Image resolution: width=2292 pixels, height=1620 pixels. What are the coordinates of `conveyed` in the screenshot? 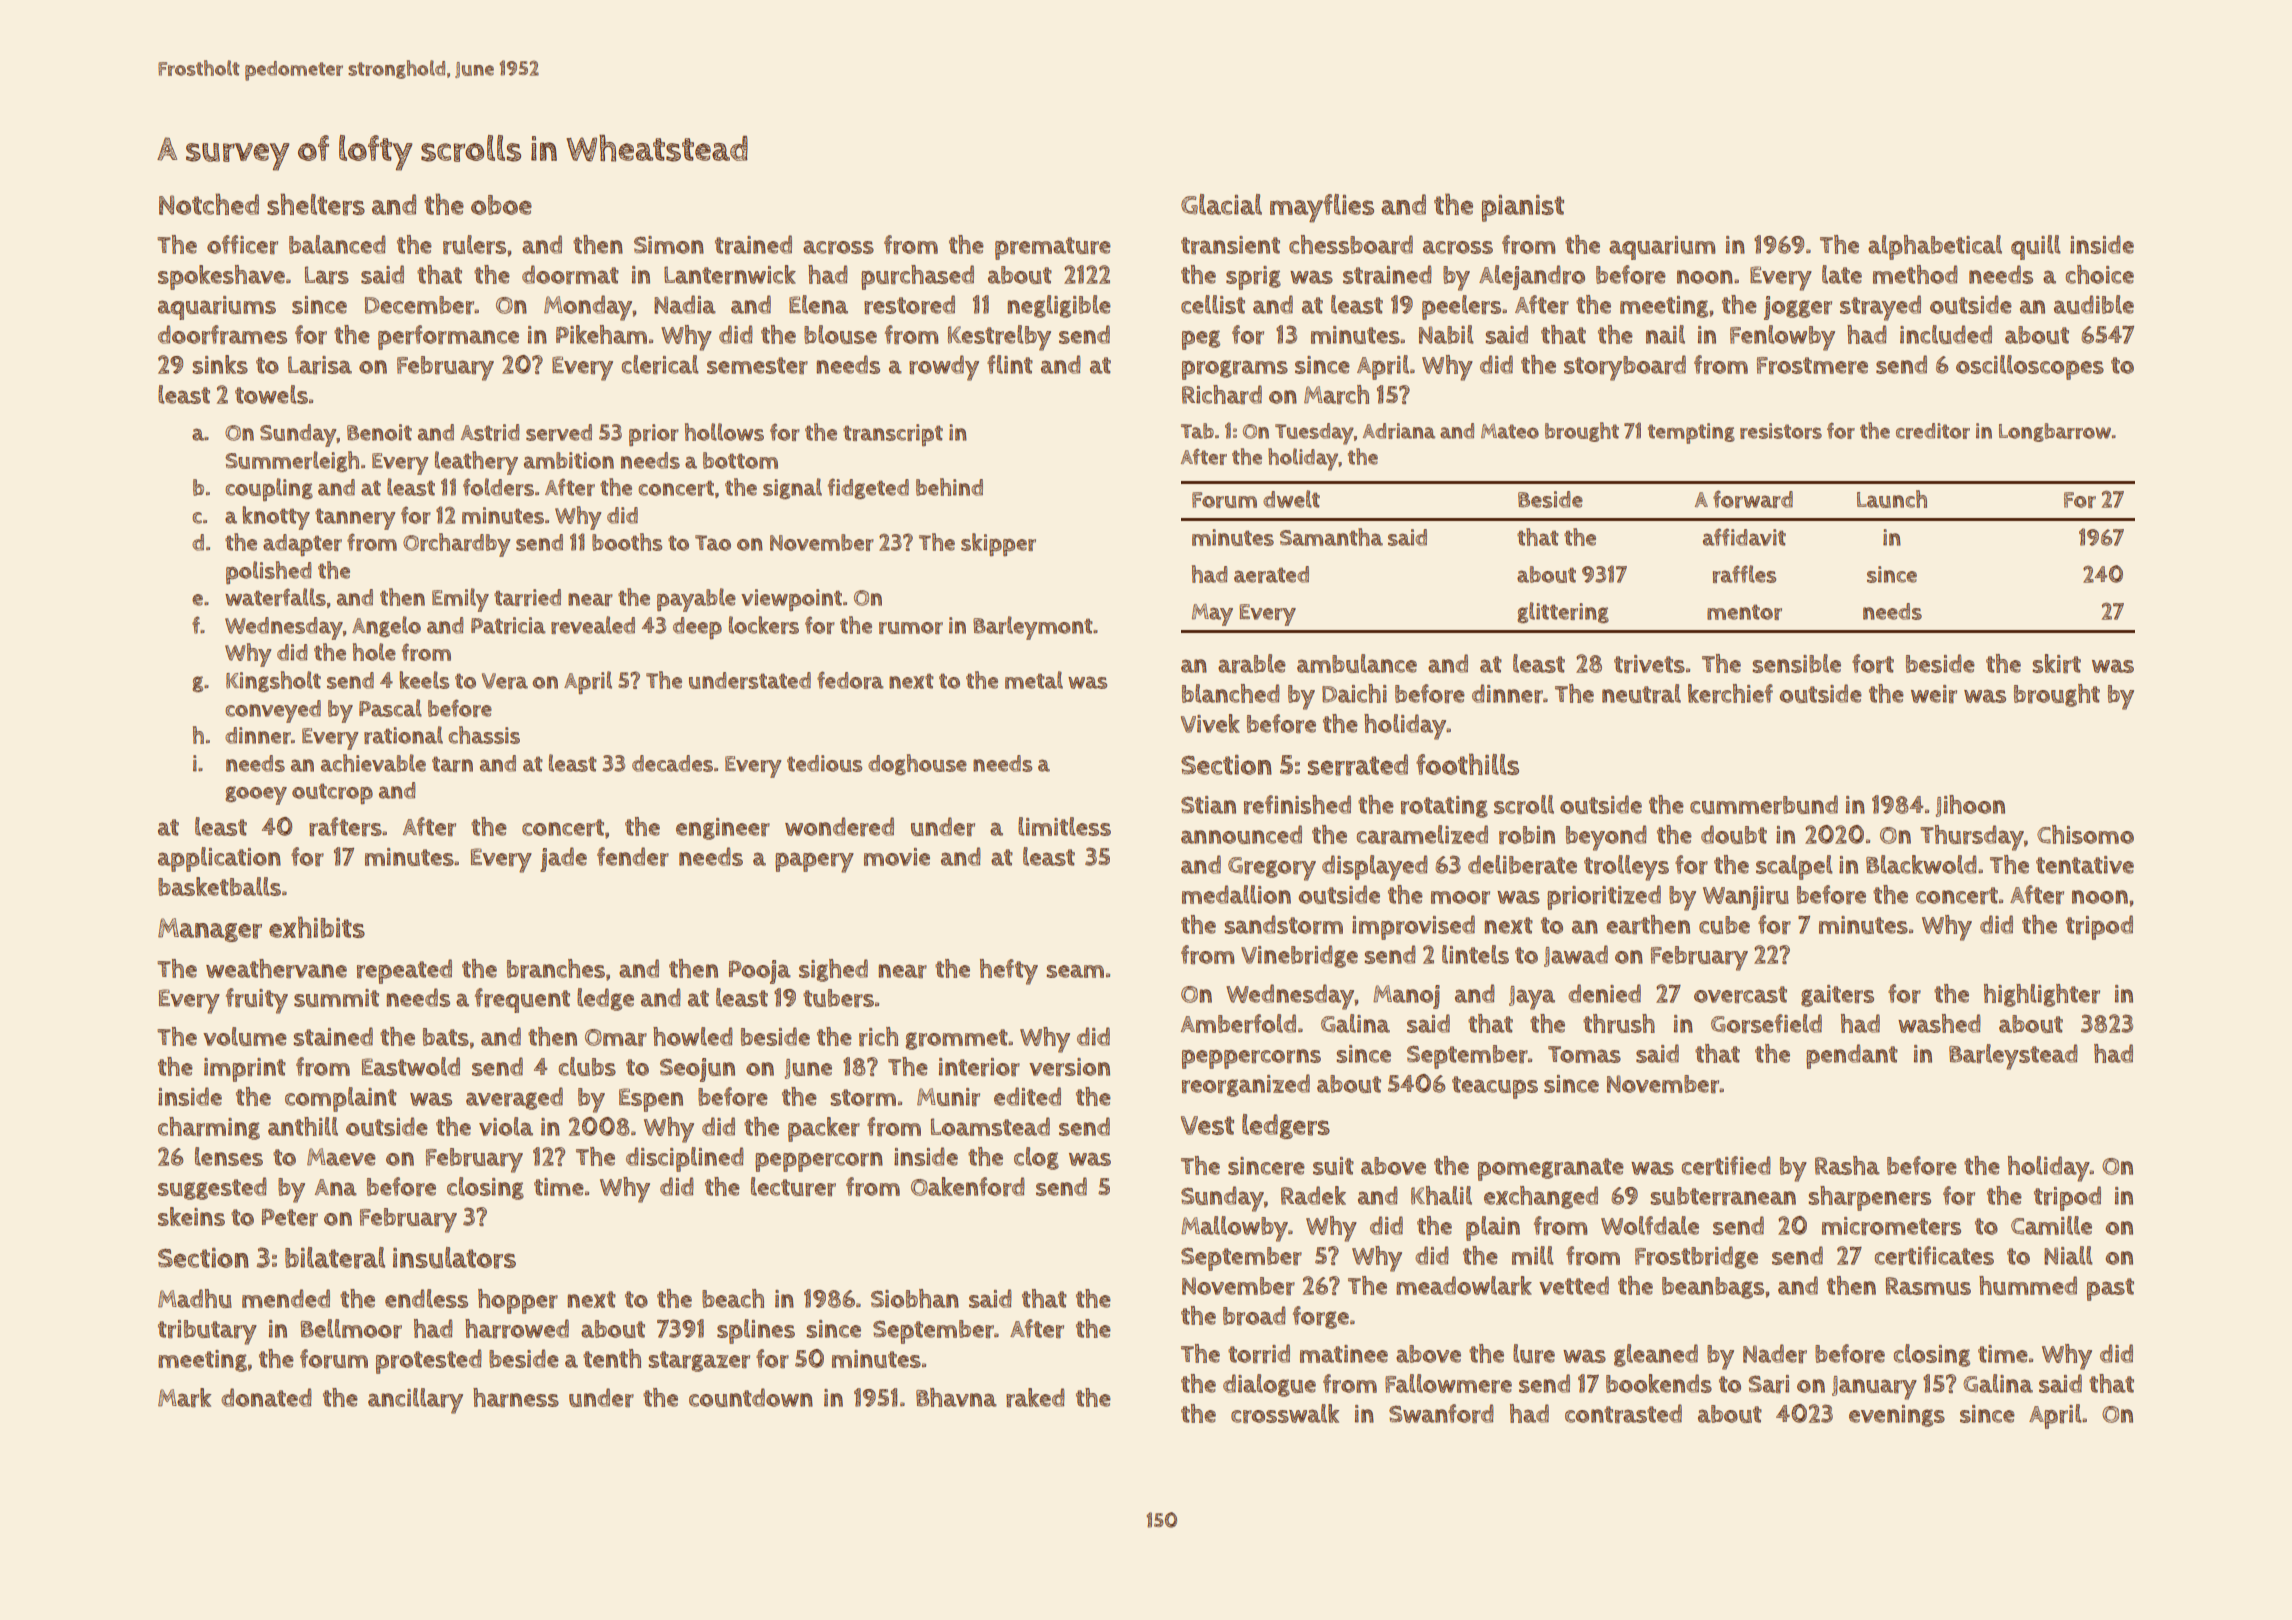 It's located at (273, 711).
